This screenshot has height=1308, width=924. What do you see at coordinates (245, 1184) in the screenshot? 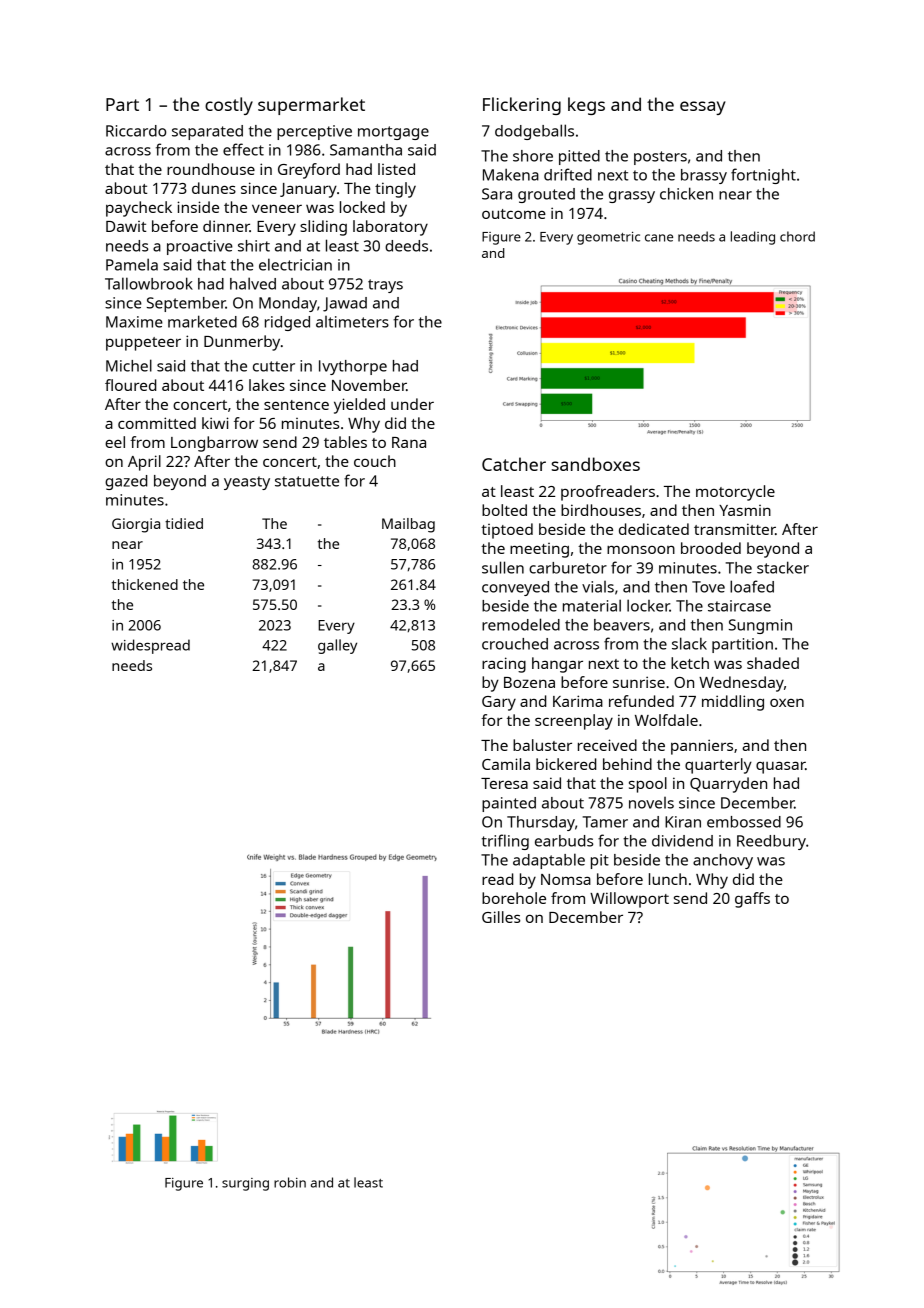
I see `surging` at bounding box center [245, 1184].
